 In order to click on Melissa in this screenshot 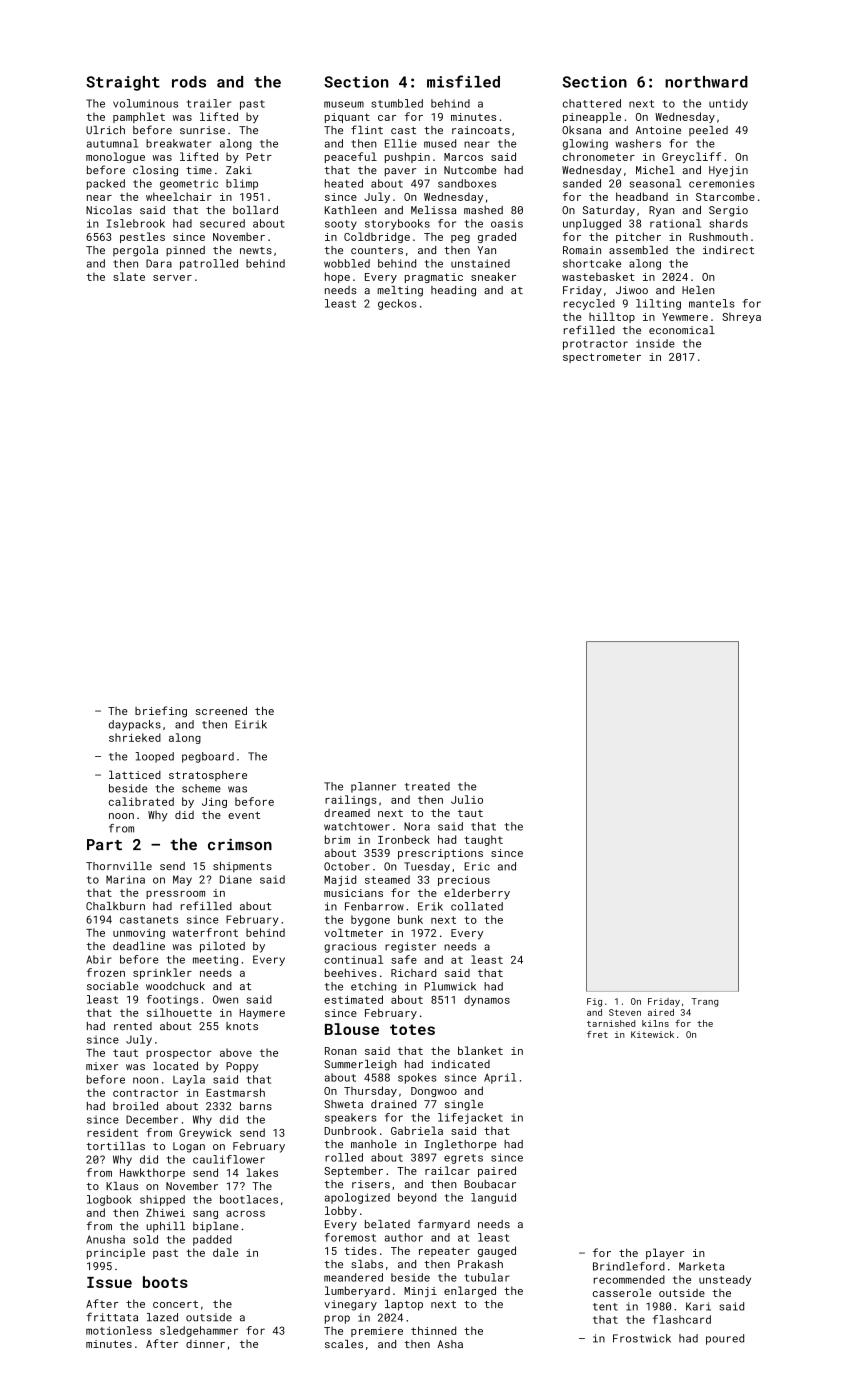, I will do `click(433, 210)`.
